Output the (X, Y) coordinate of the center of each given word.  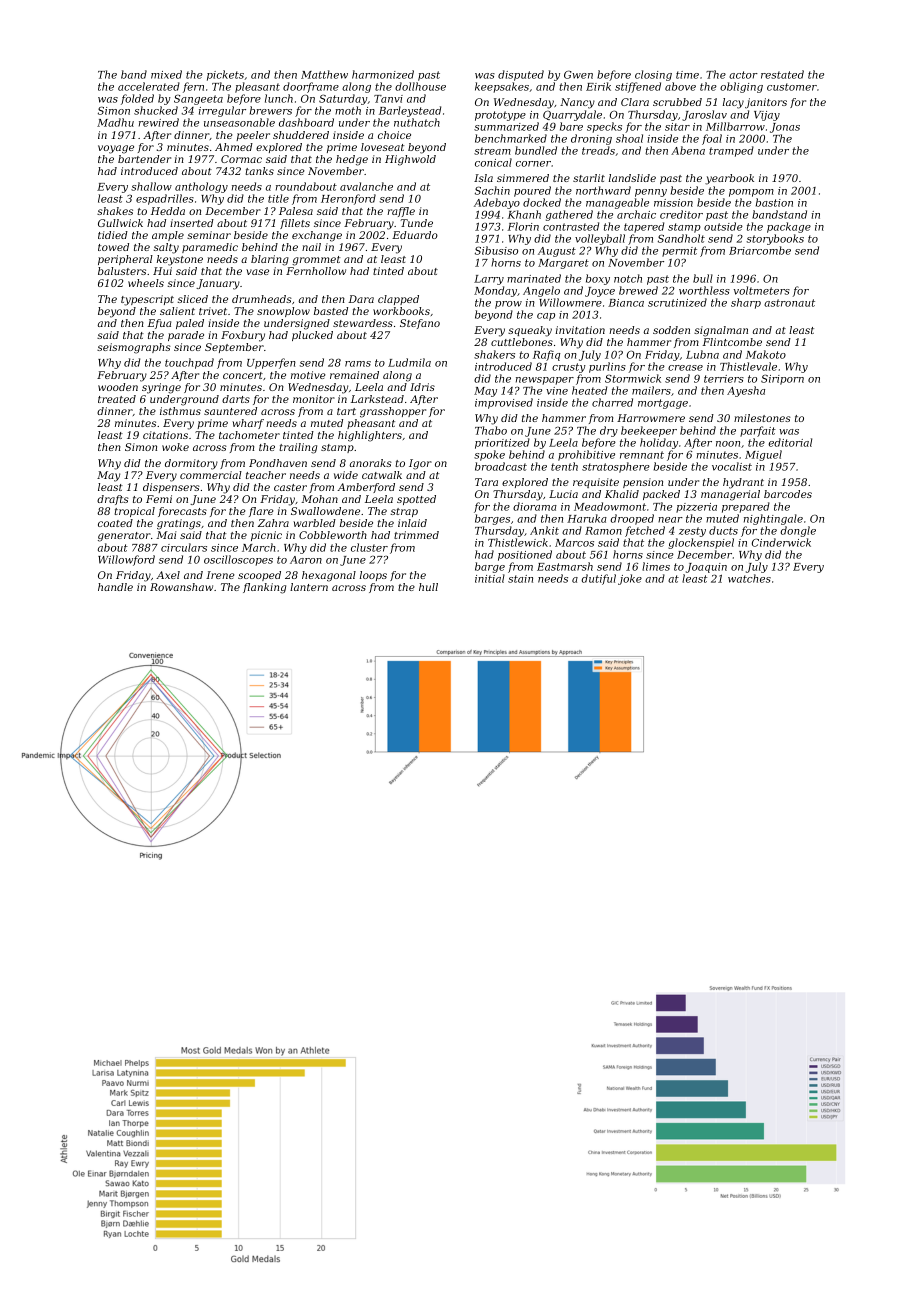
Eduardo (415, 235)
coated (115, 523)
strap (404, 512)
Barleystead (410, 111)
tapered (644, 227)
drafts (113, 500)
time (687, 75)
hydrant (743, 483)
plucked (312, 336)
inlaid (412, 523)
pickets (225, 75)
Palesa (296, 211)
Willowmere (570, 302)
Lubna (702, 354)
